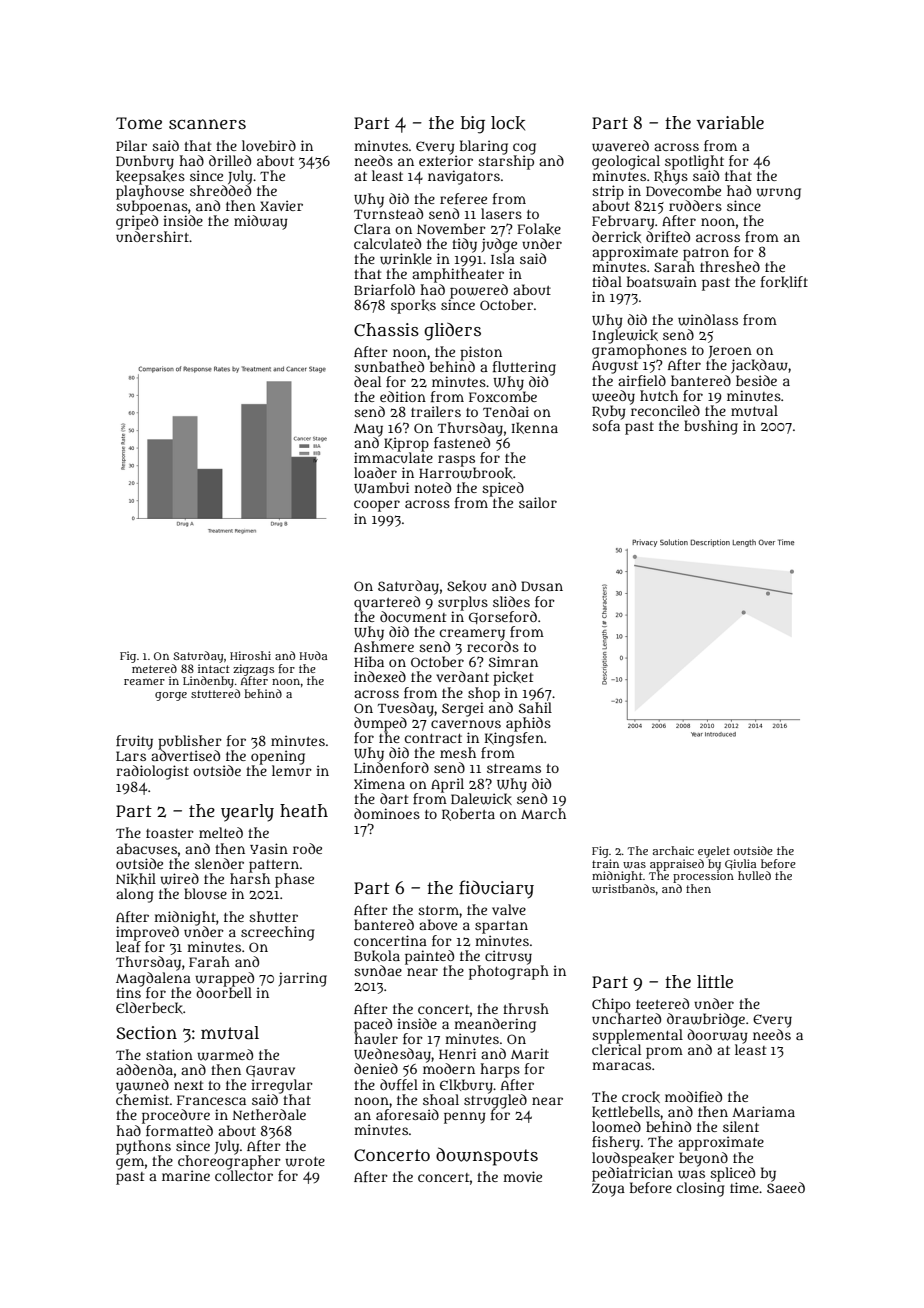 Image resolution: width=924 pixels, height=1308 pixels. I want to click on thrush, so click(526, 1008).
